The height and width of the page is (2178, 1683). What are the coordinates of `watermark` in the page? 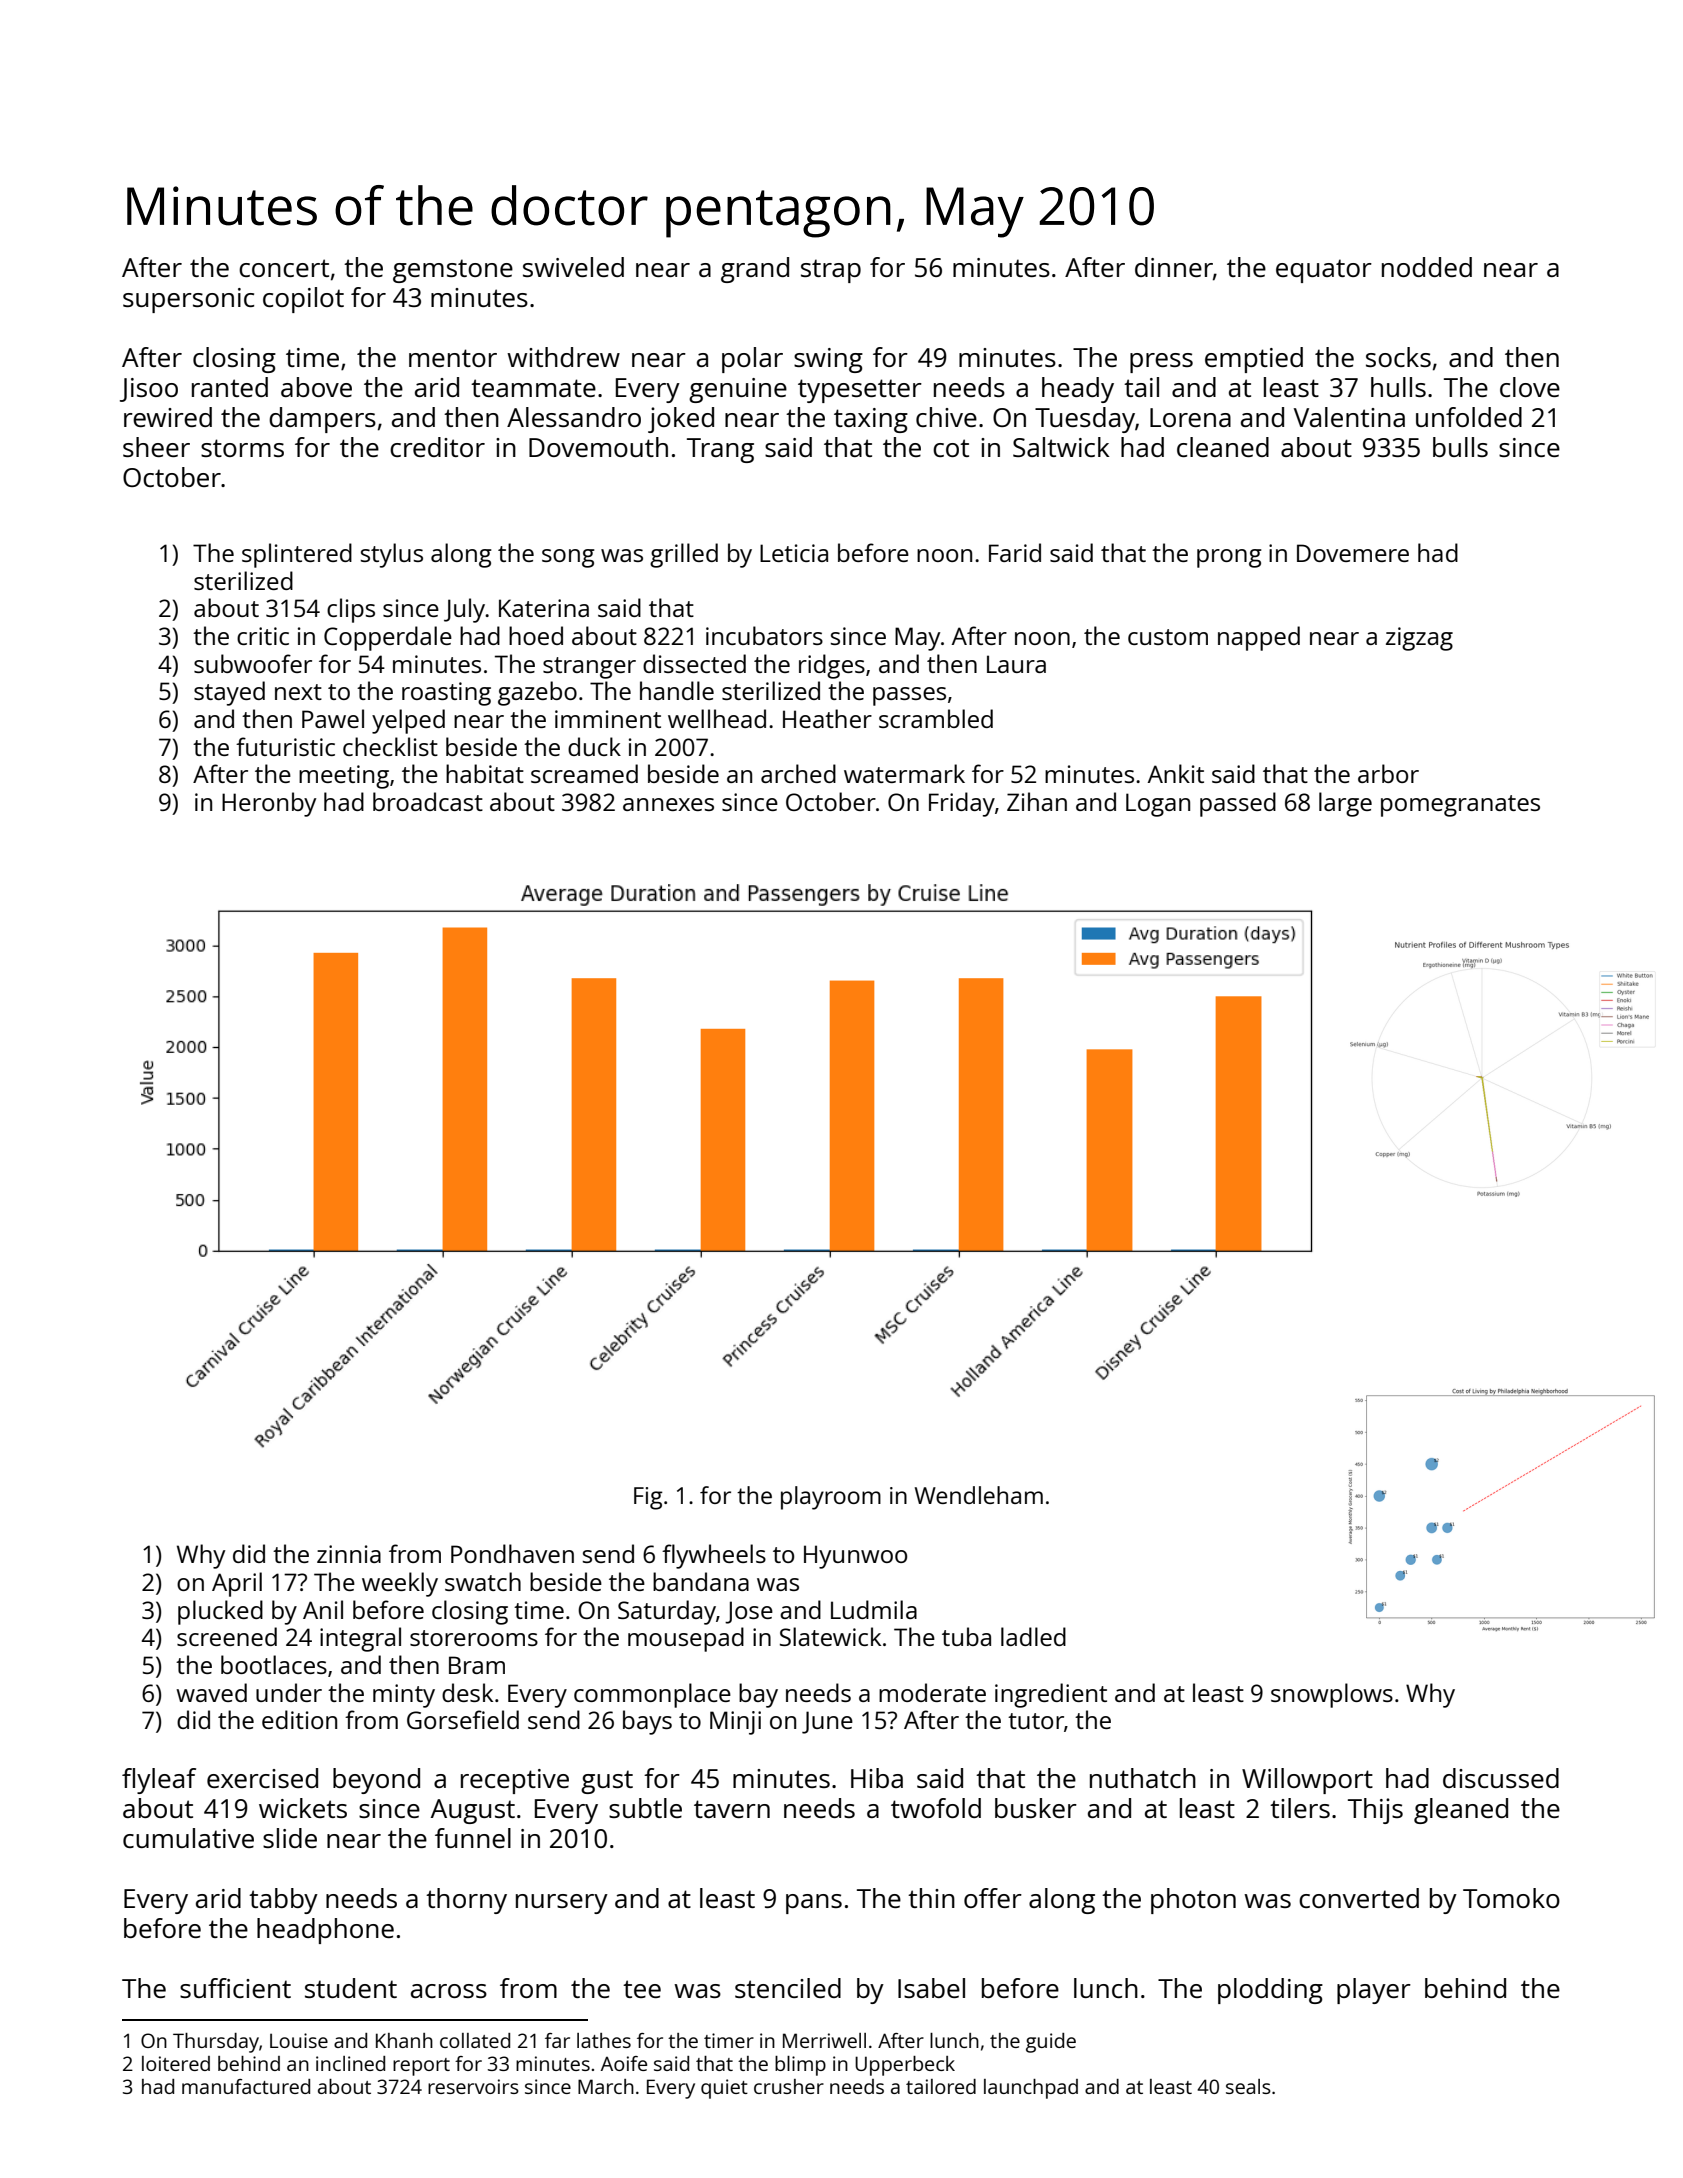 It's located at (904, 773).
